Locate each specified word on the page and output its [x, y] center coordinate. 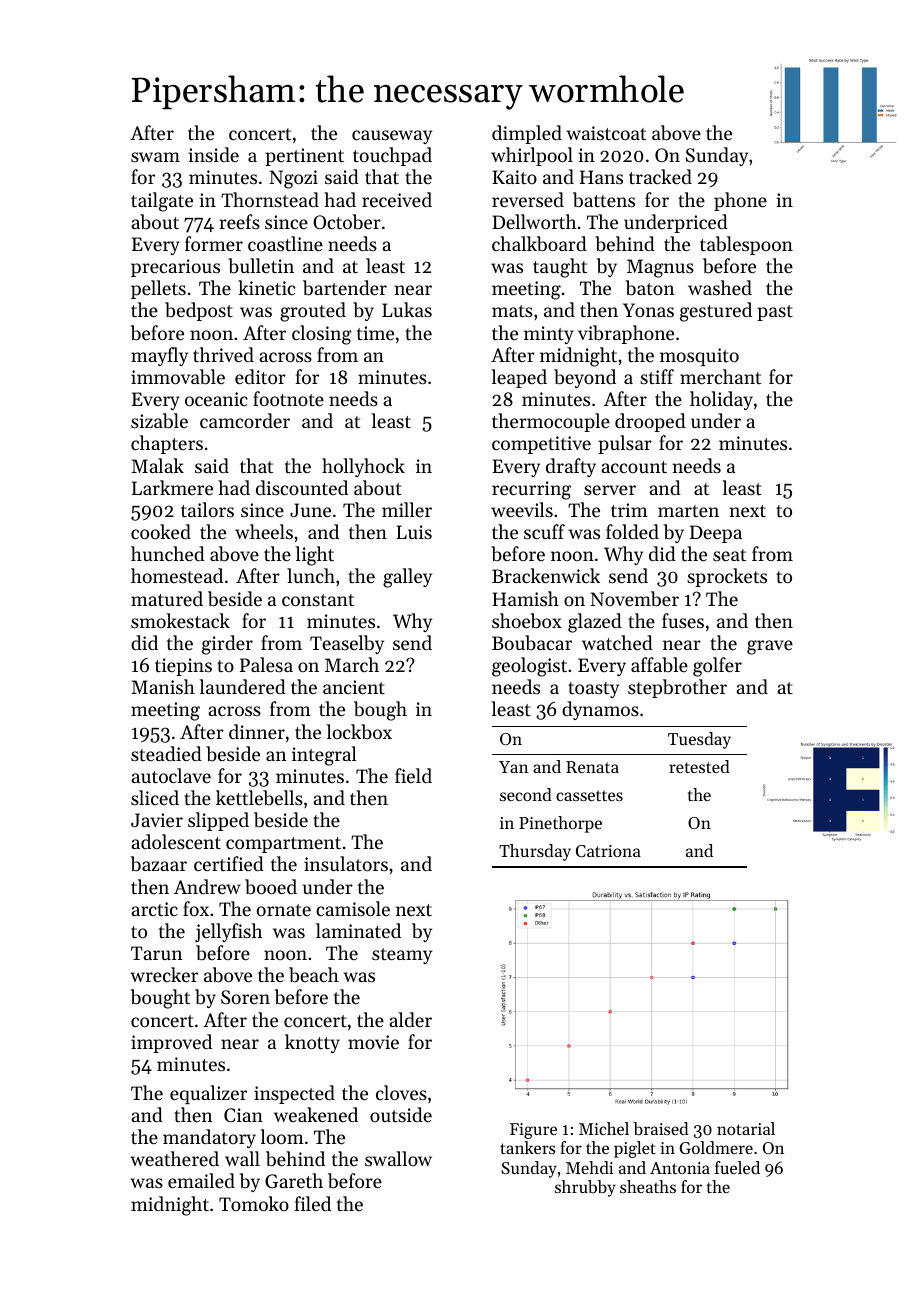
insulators [346, 863]
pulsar [625, 444]
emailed [201, 1180]
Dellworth [534, 221]
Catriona [608, 851]
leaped [519, 378]
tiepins [183, 667]
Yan [514, 767]
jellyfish [228, 932]
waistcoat [606, 133]
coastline [285, 243]
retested [699, 766]
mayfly [159, 356]
